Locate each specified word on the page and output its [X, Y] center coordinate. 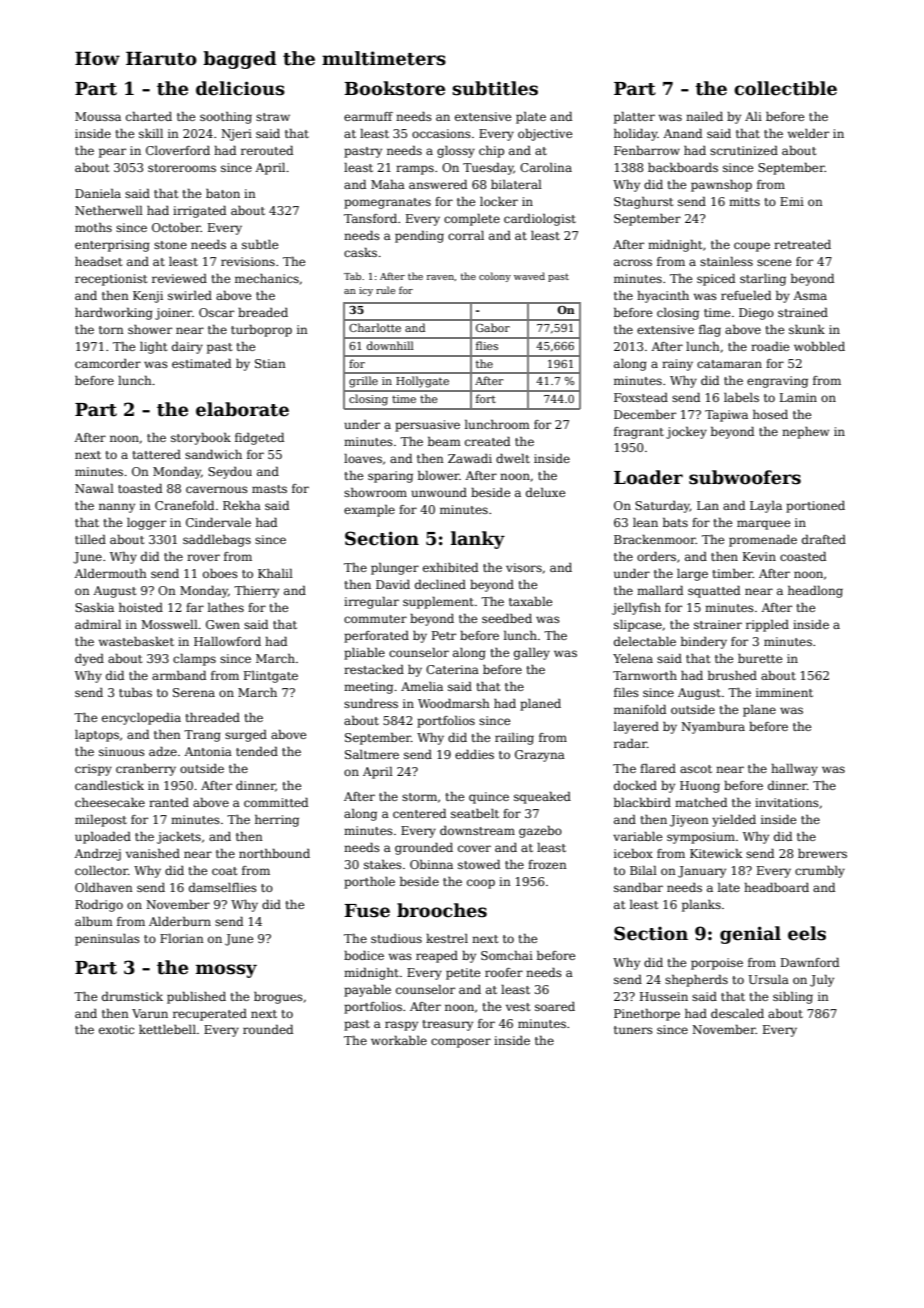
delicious [240, 88]
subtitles [495, 88]
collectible [785, 88]
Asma [810, 295]
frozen [547, 864]
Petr [444, 635]
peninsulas [107, 940]
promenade [763, 541]
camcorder [108, 363]
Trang [202, 736]
